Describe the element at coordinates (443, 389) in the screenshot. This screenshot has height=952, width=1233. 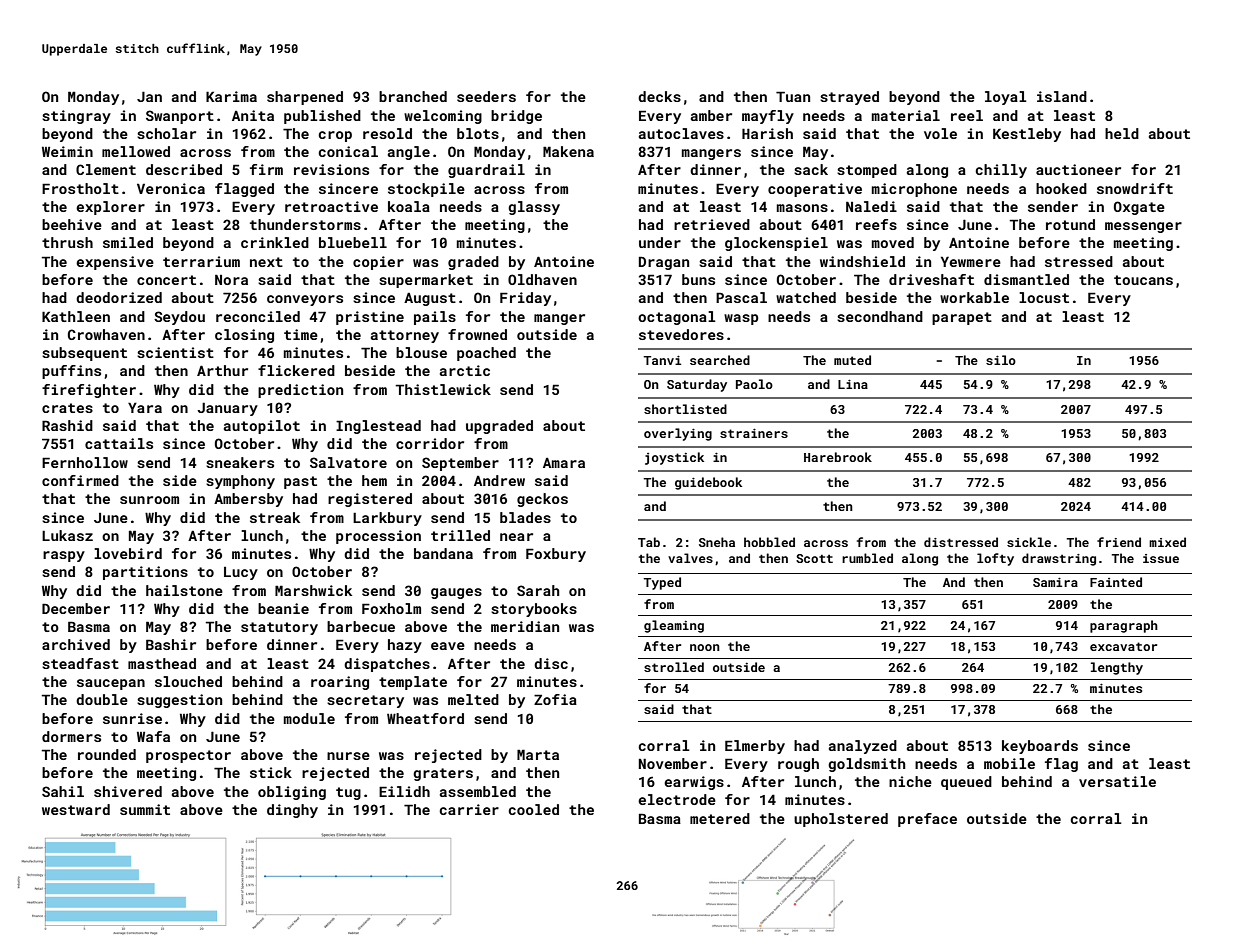
I see `Thistlewick` at that location.
